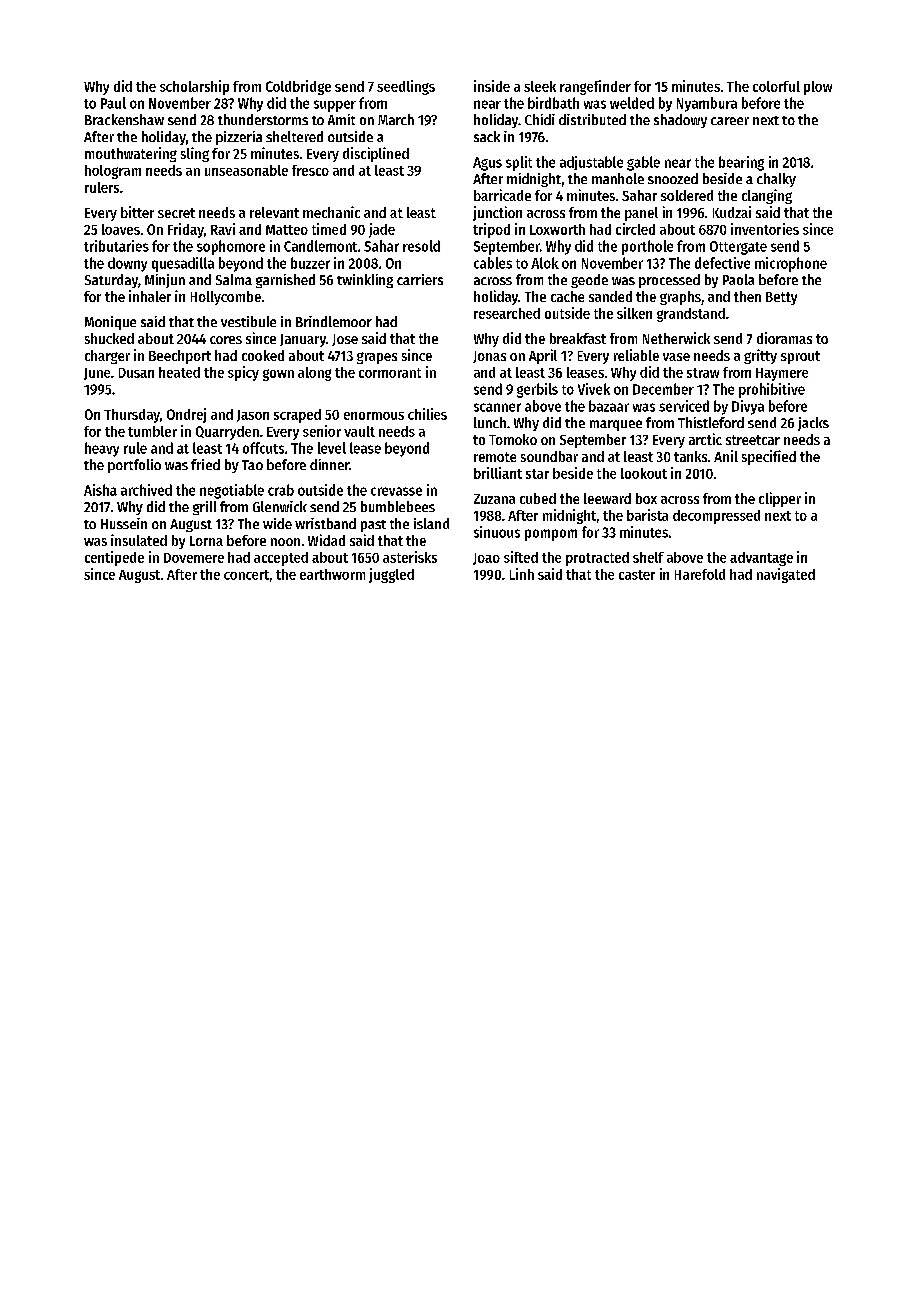  Describe the element at coordinates (391, 575) in the screenshot. I see `juggled` at that location.
